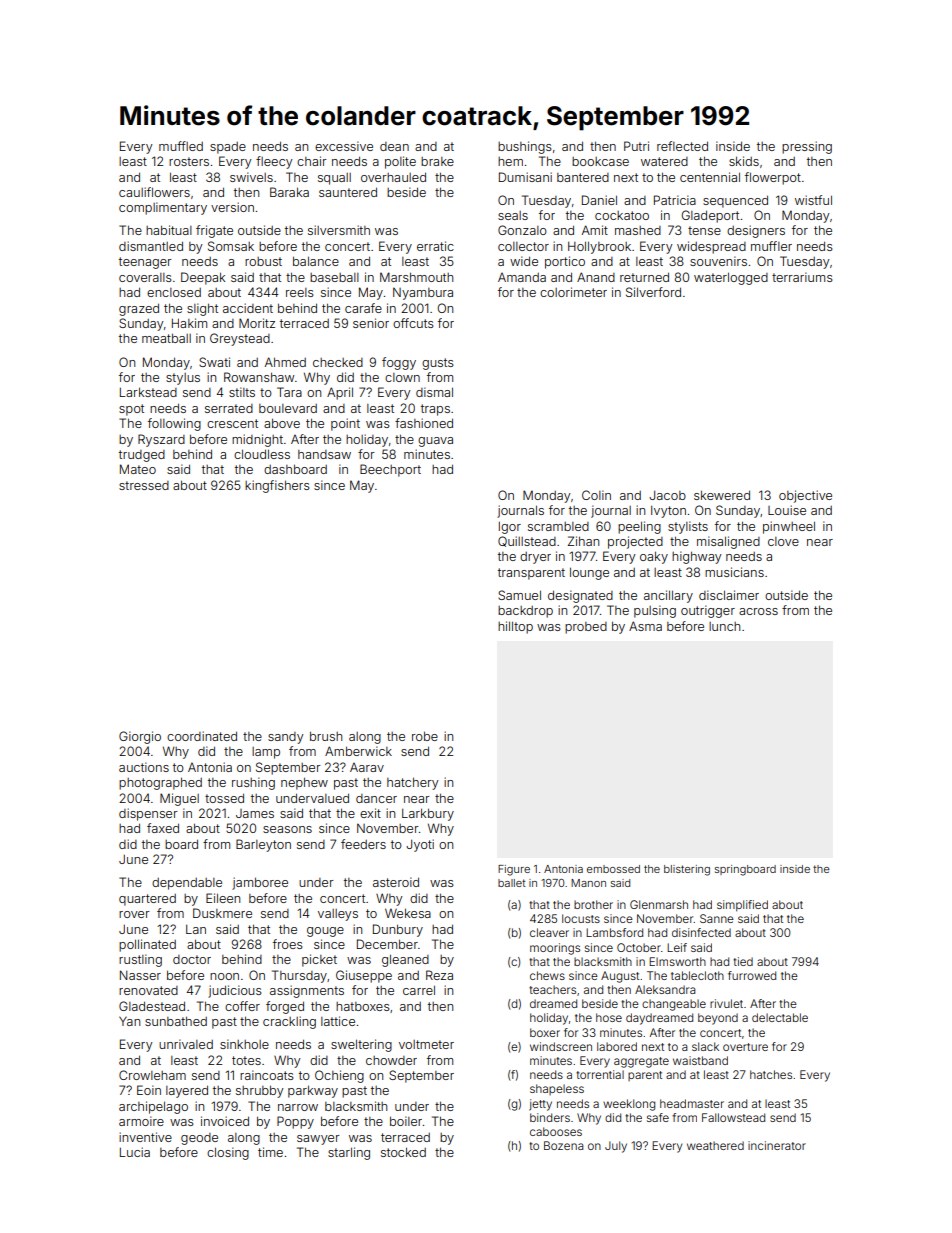  Describe the element at coordinates (675, 200) in the screenshot. I see `Patricia` at that location.
